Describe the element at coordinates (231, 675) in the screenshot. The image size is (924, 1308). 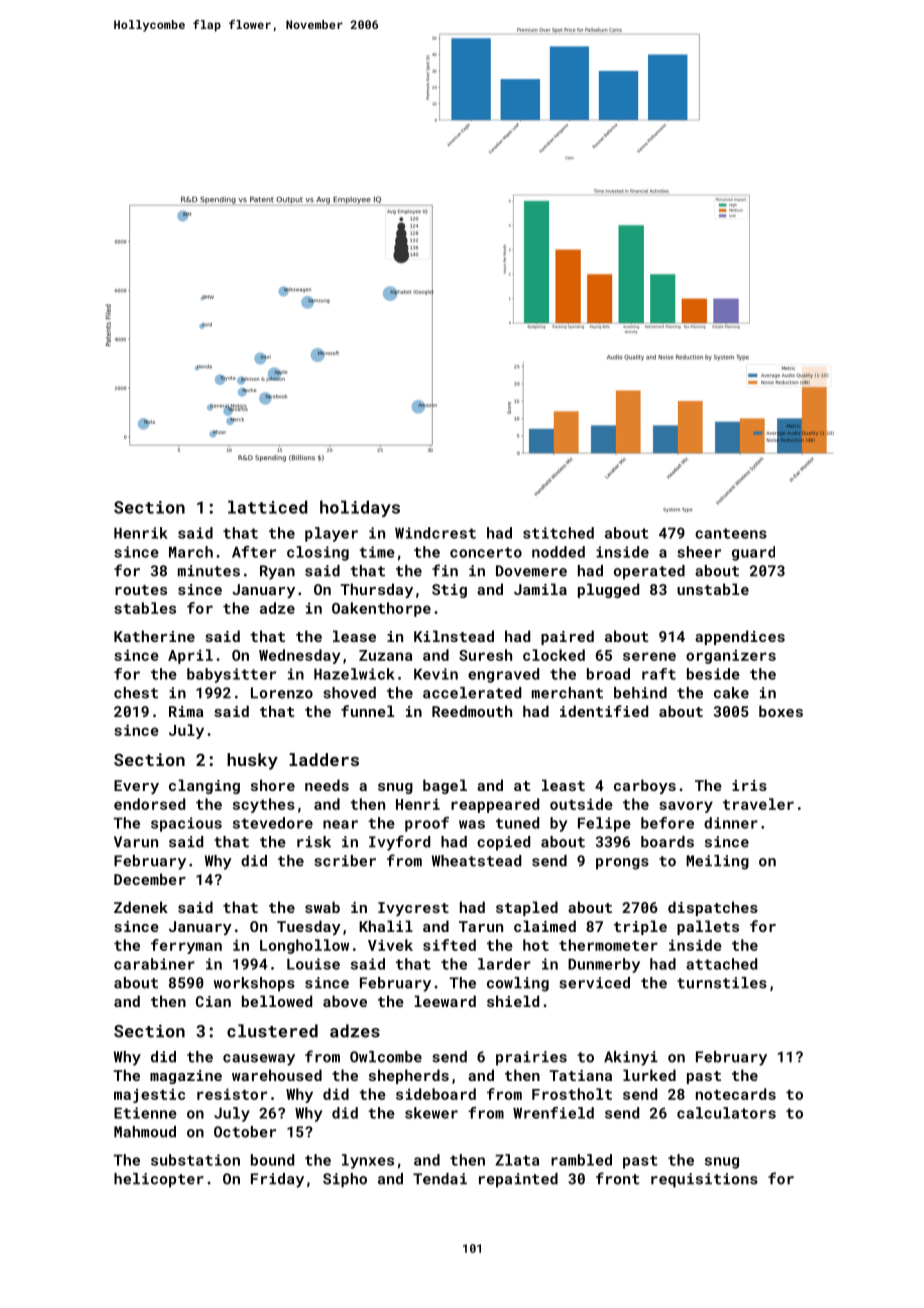
I see `babysitter` at that location.
